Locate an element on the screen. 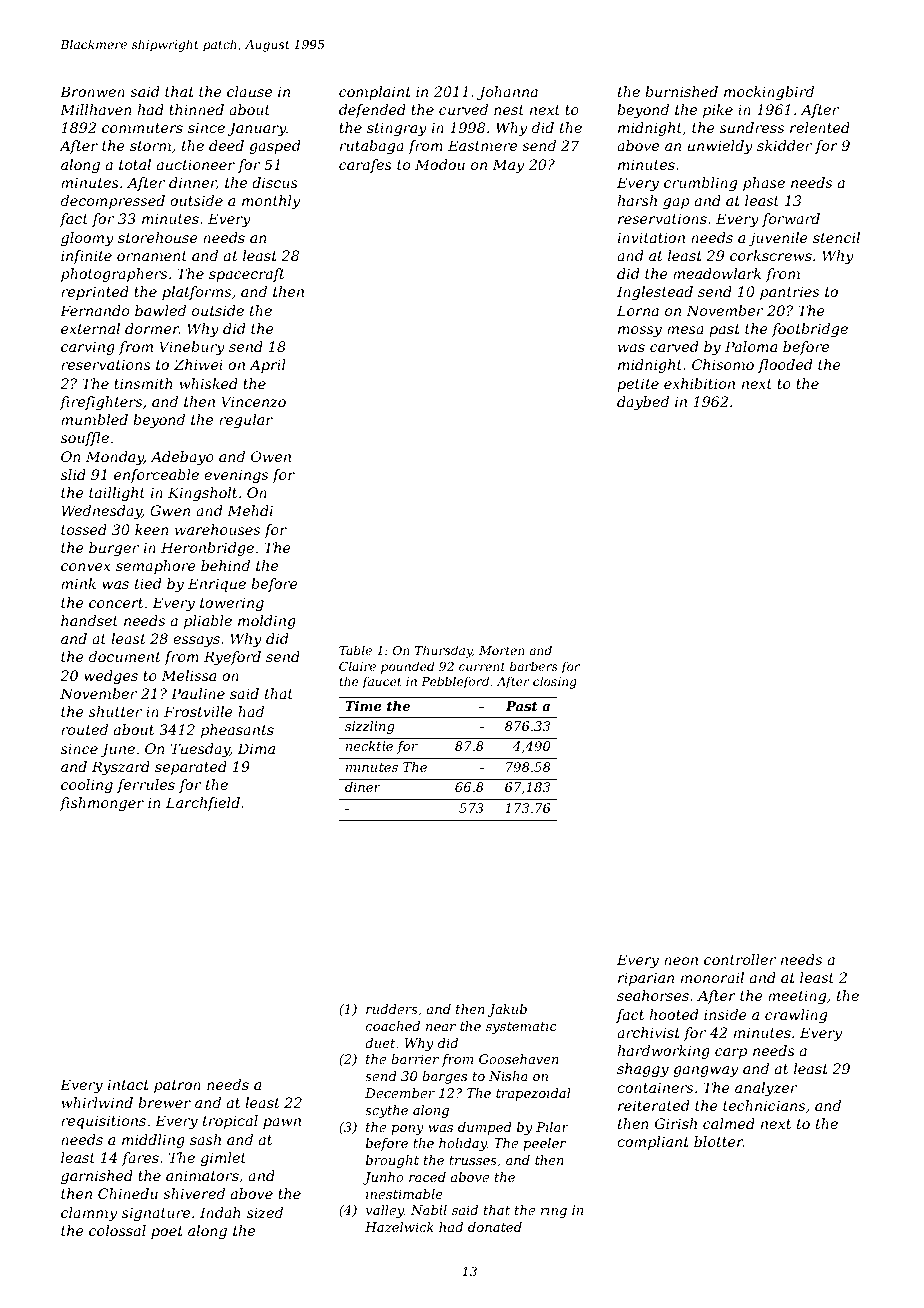  barbers is located at coordinates (534, 666).
